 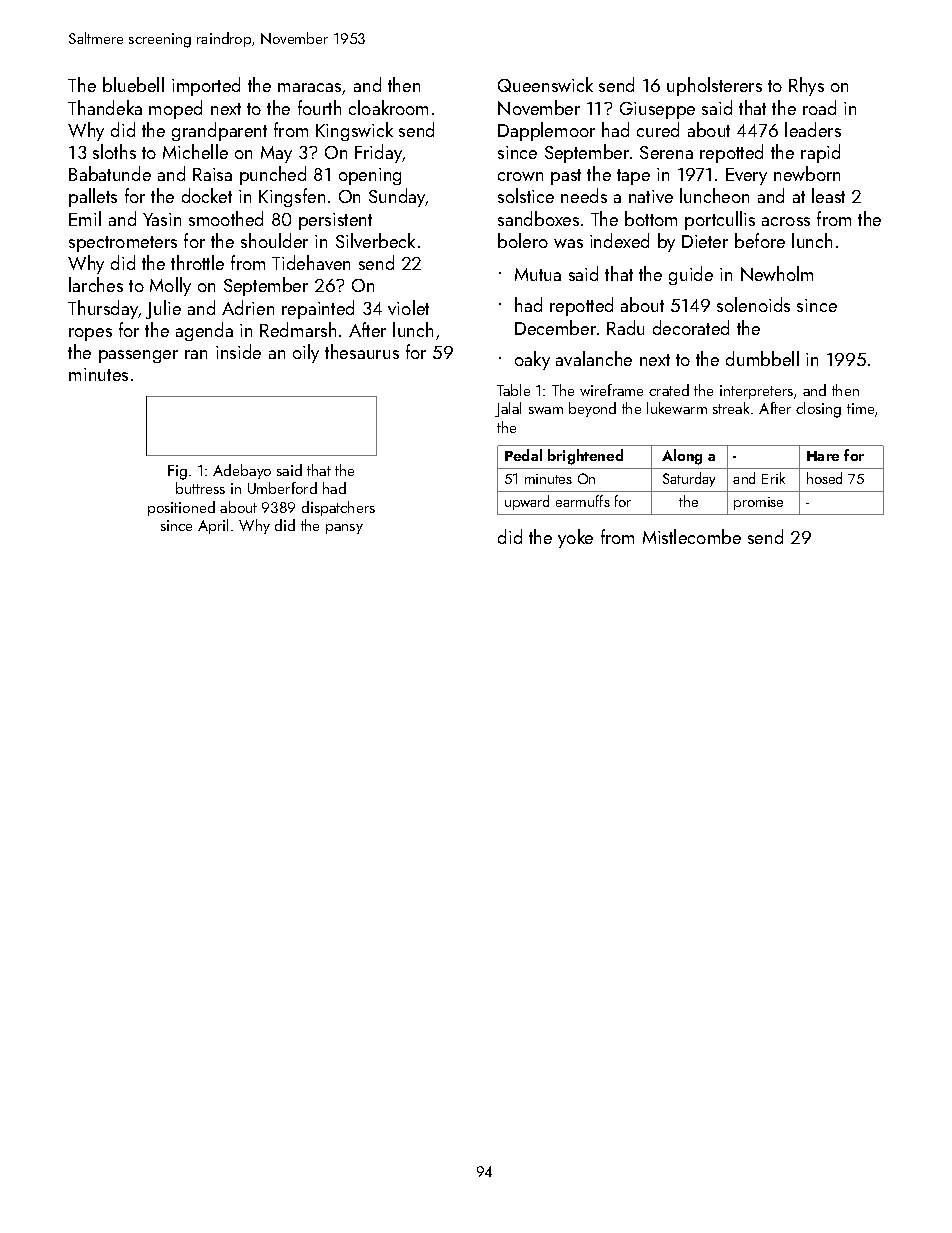 What do you see at coordinates (546, 131) in the page?
I see `Dapplemoor` at bounding box center [546, 131].
